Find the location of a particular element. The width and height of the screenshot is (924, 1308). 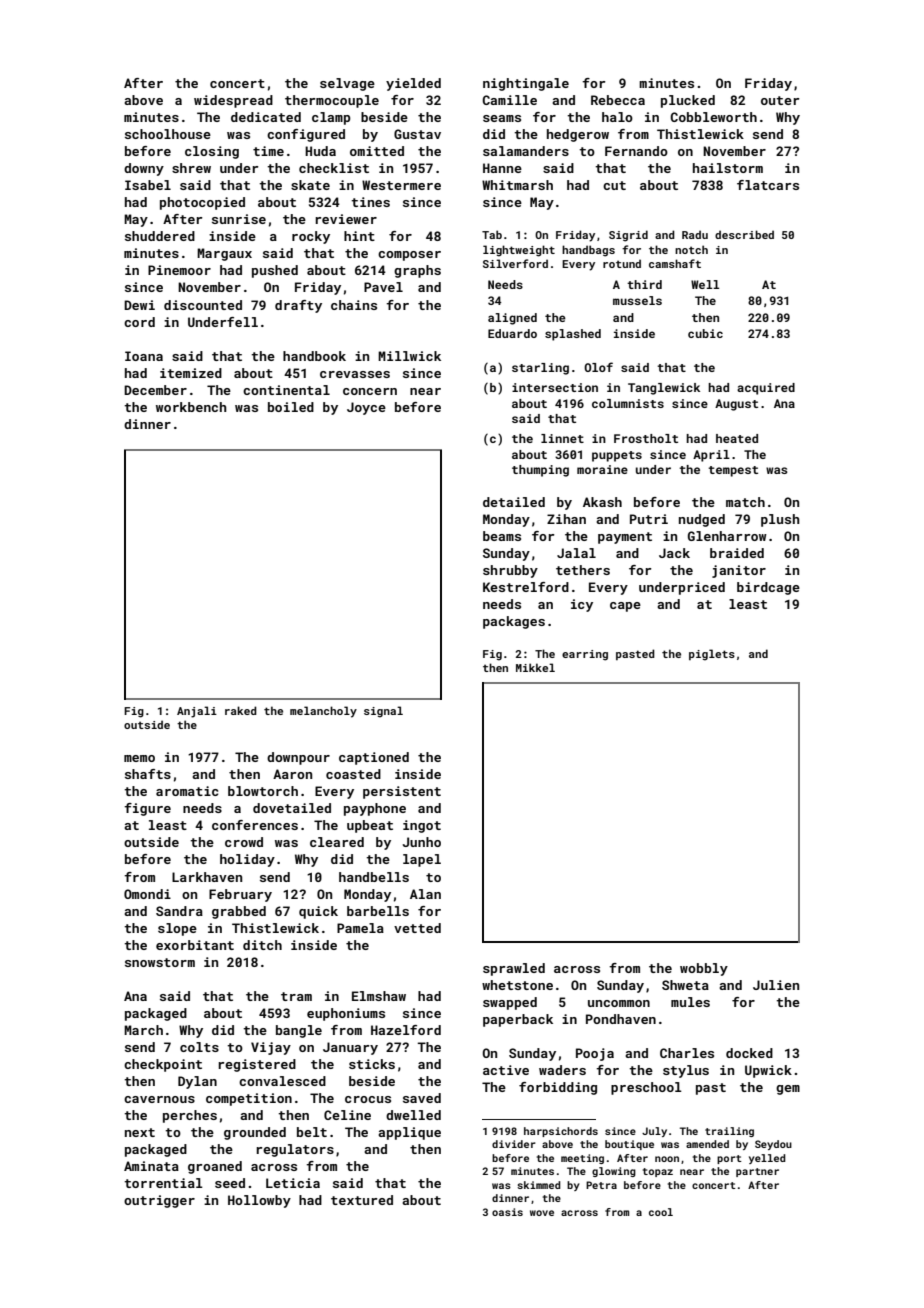

beams is located at coordinates (502, 536).
